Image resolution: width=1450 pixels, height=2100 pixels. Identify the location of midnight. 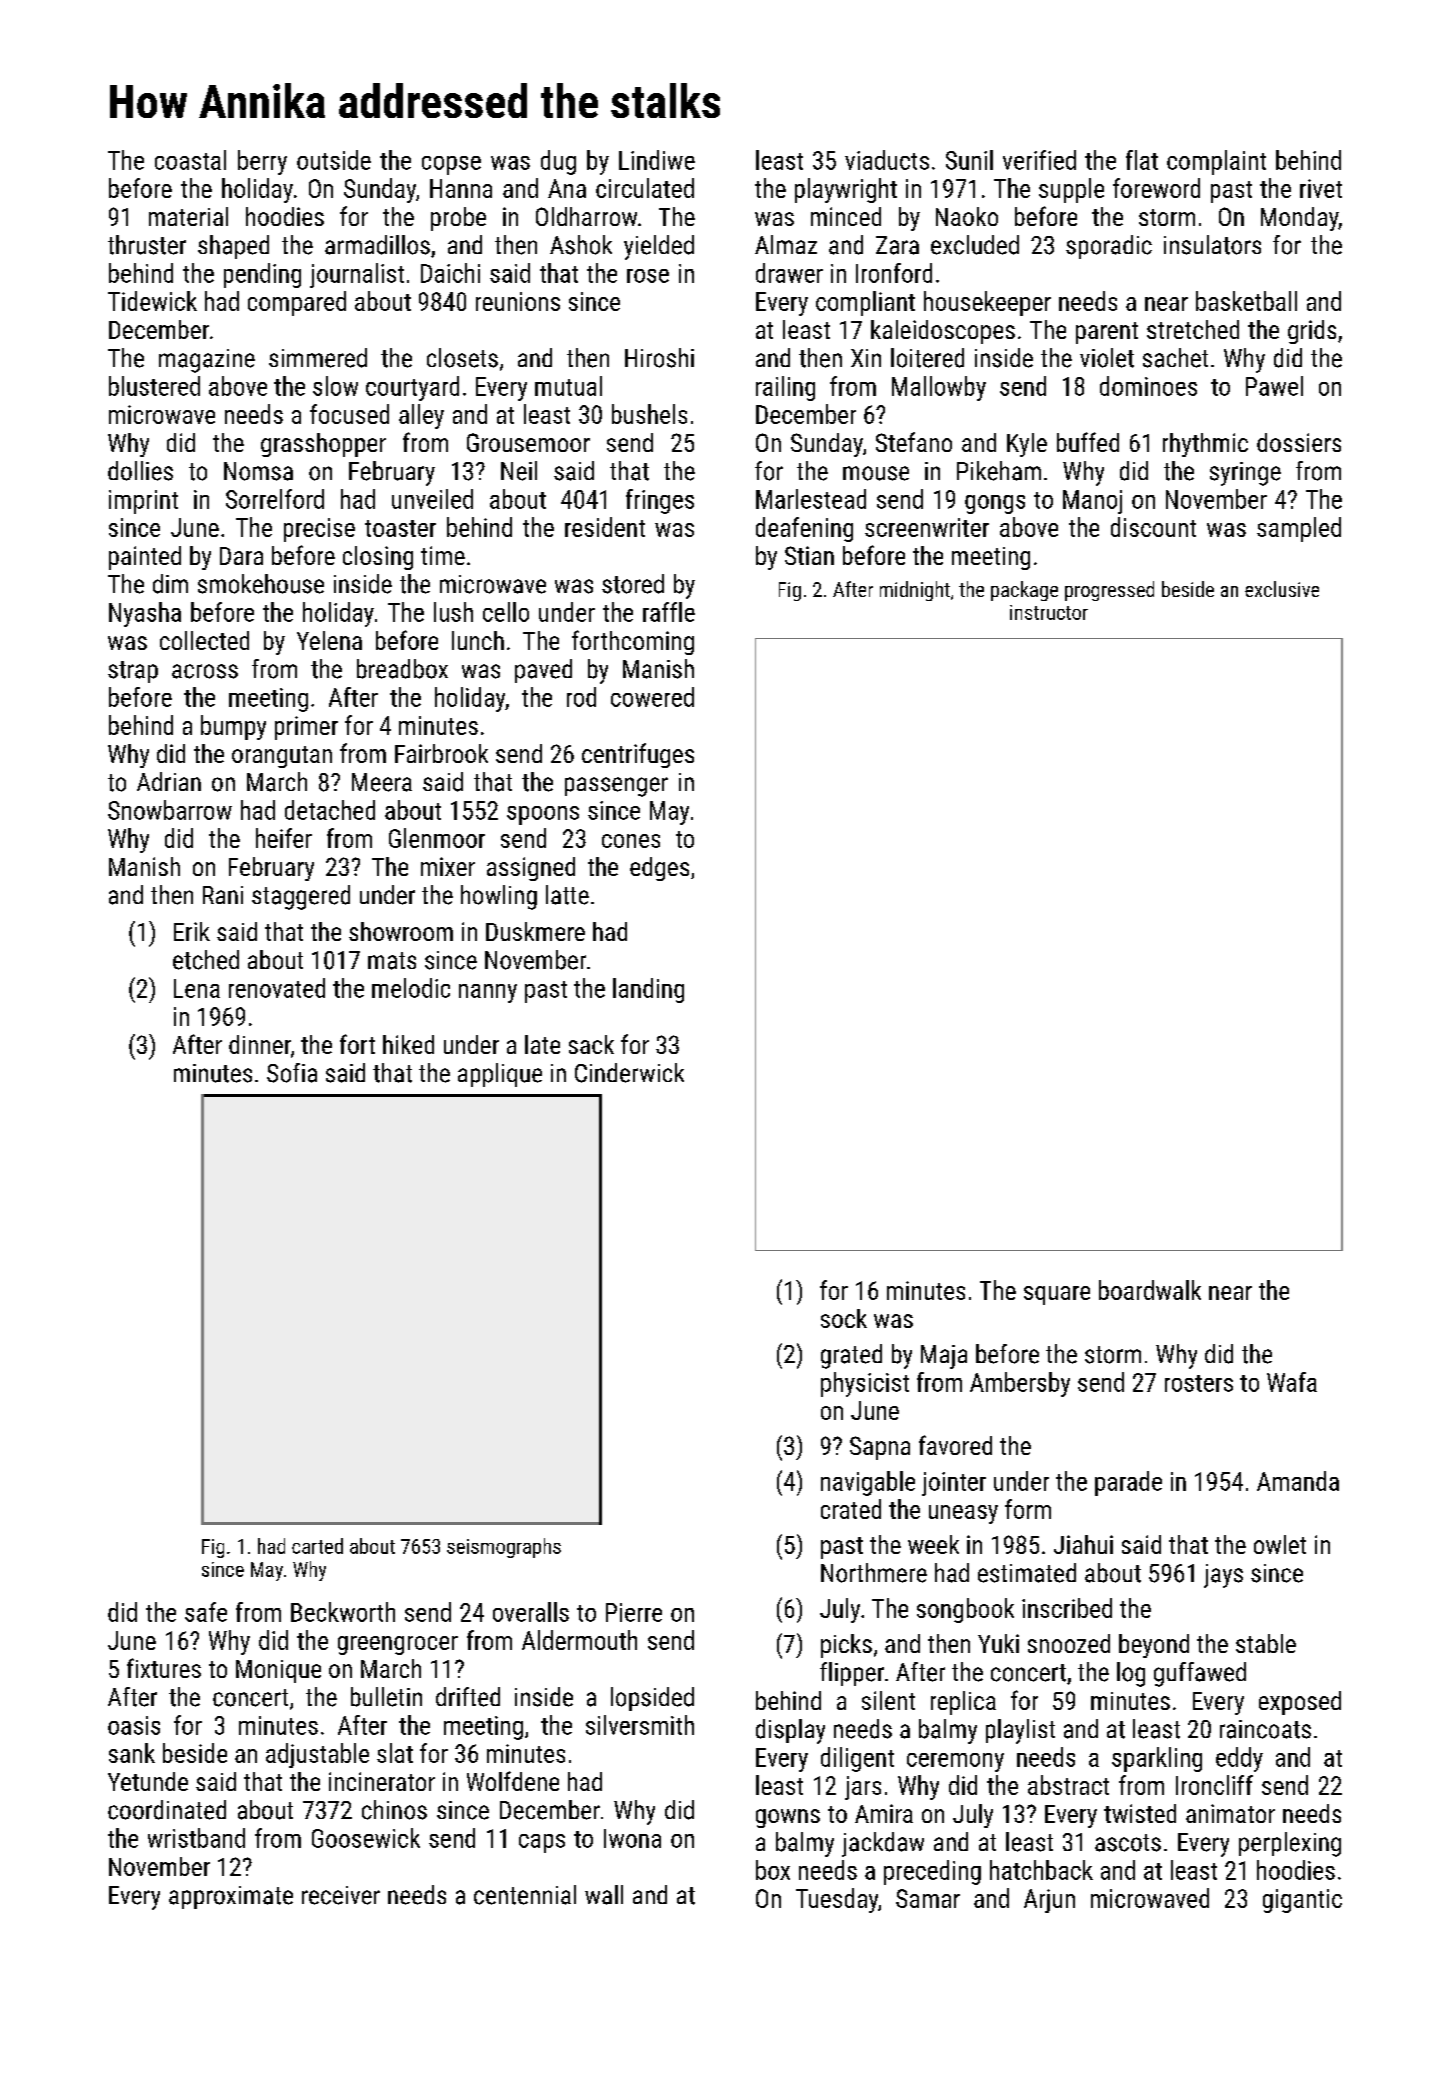
(915, 591).
